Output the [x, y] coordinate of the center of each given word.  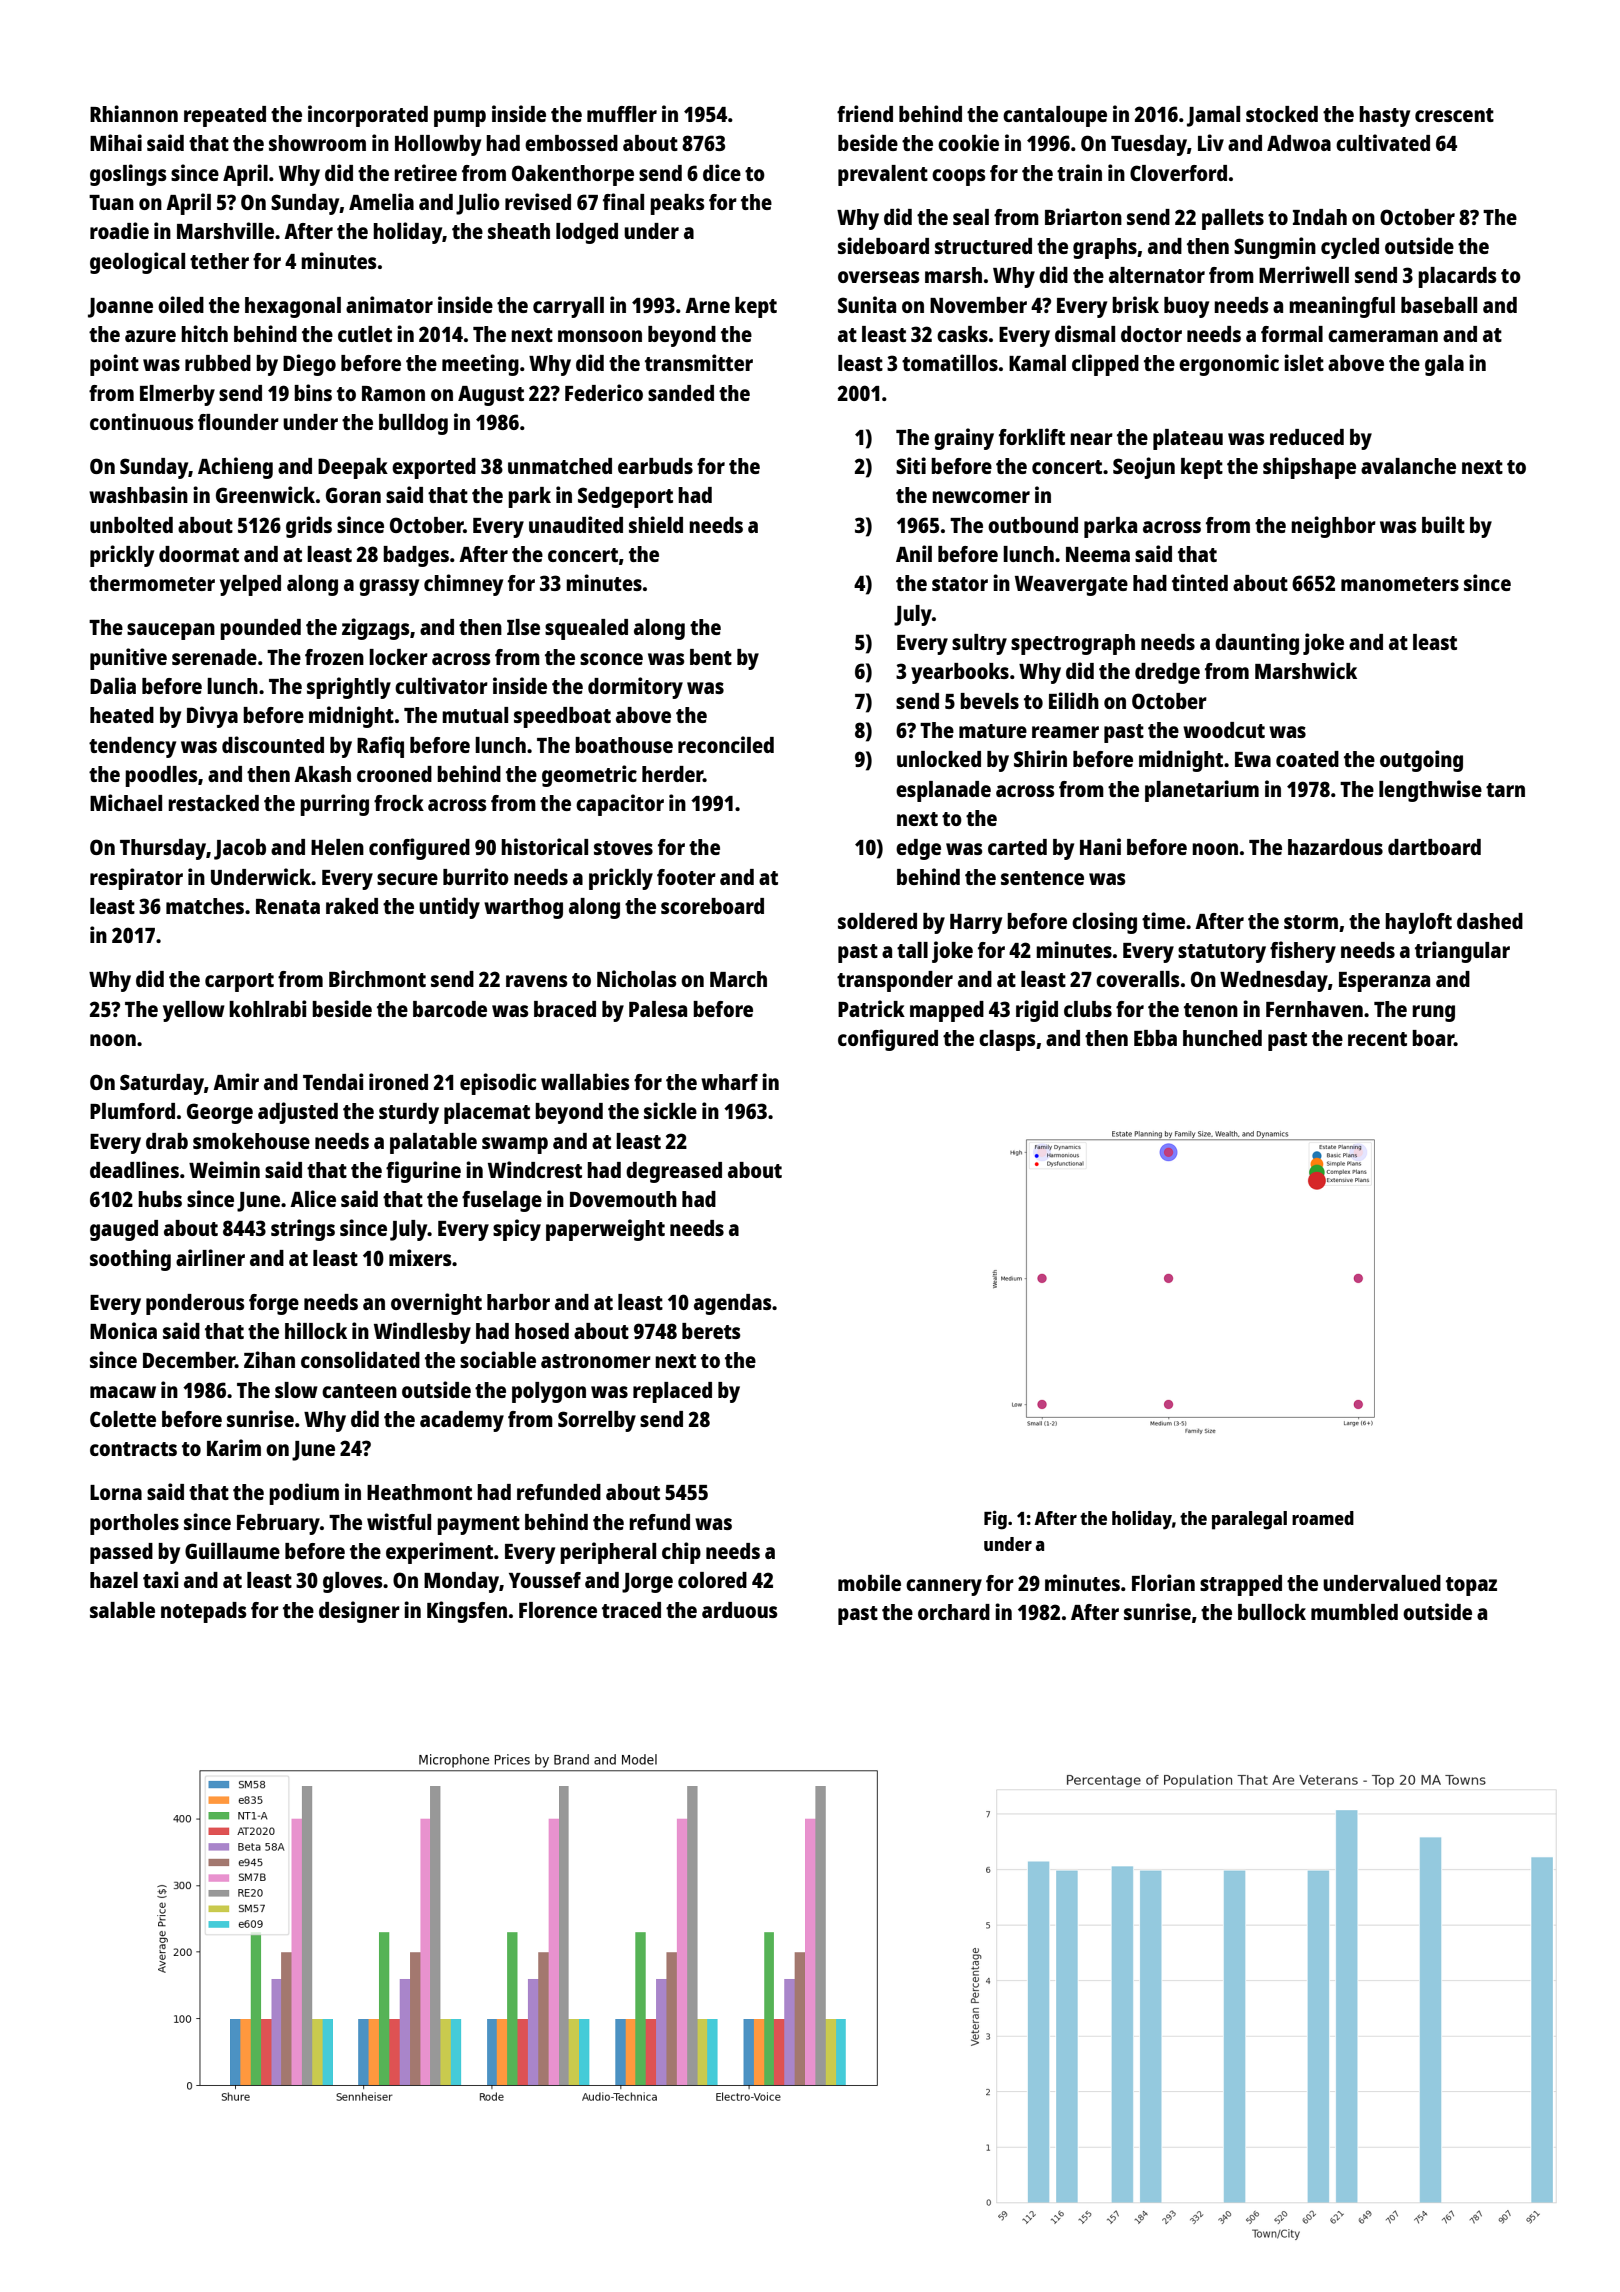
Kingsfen [467, 1612]
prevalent [883, 175]
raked [352, 906]
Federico [604, 392]
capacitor [620, 805]
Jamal [1213, 116]
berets [711, 1331]
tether [219, 261]
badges [416, 556]
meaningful [1342, 307]
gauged [124, 1230]
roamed [1323, 1518]
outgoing [1421, 761]
